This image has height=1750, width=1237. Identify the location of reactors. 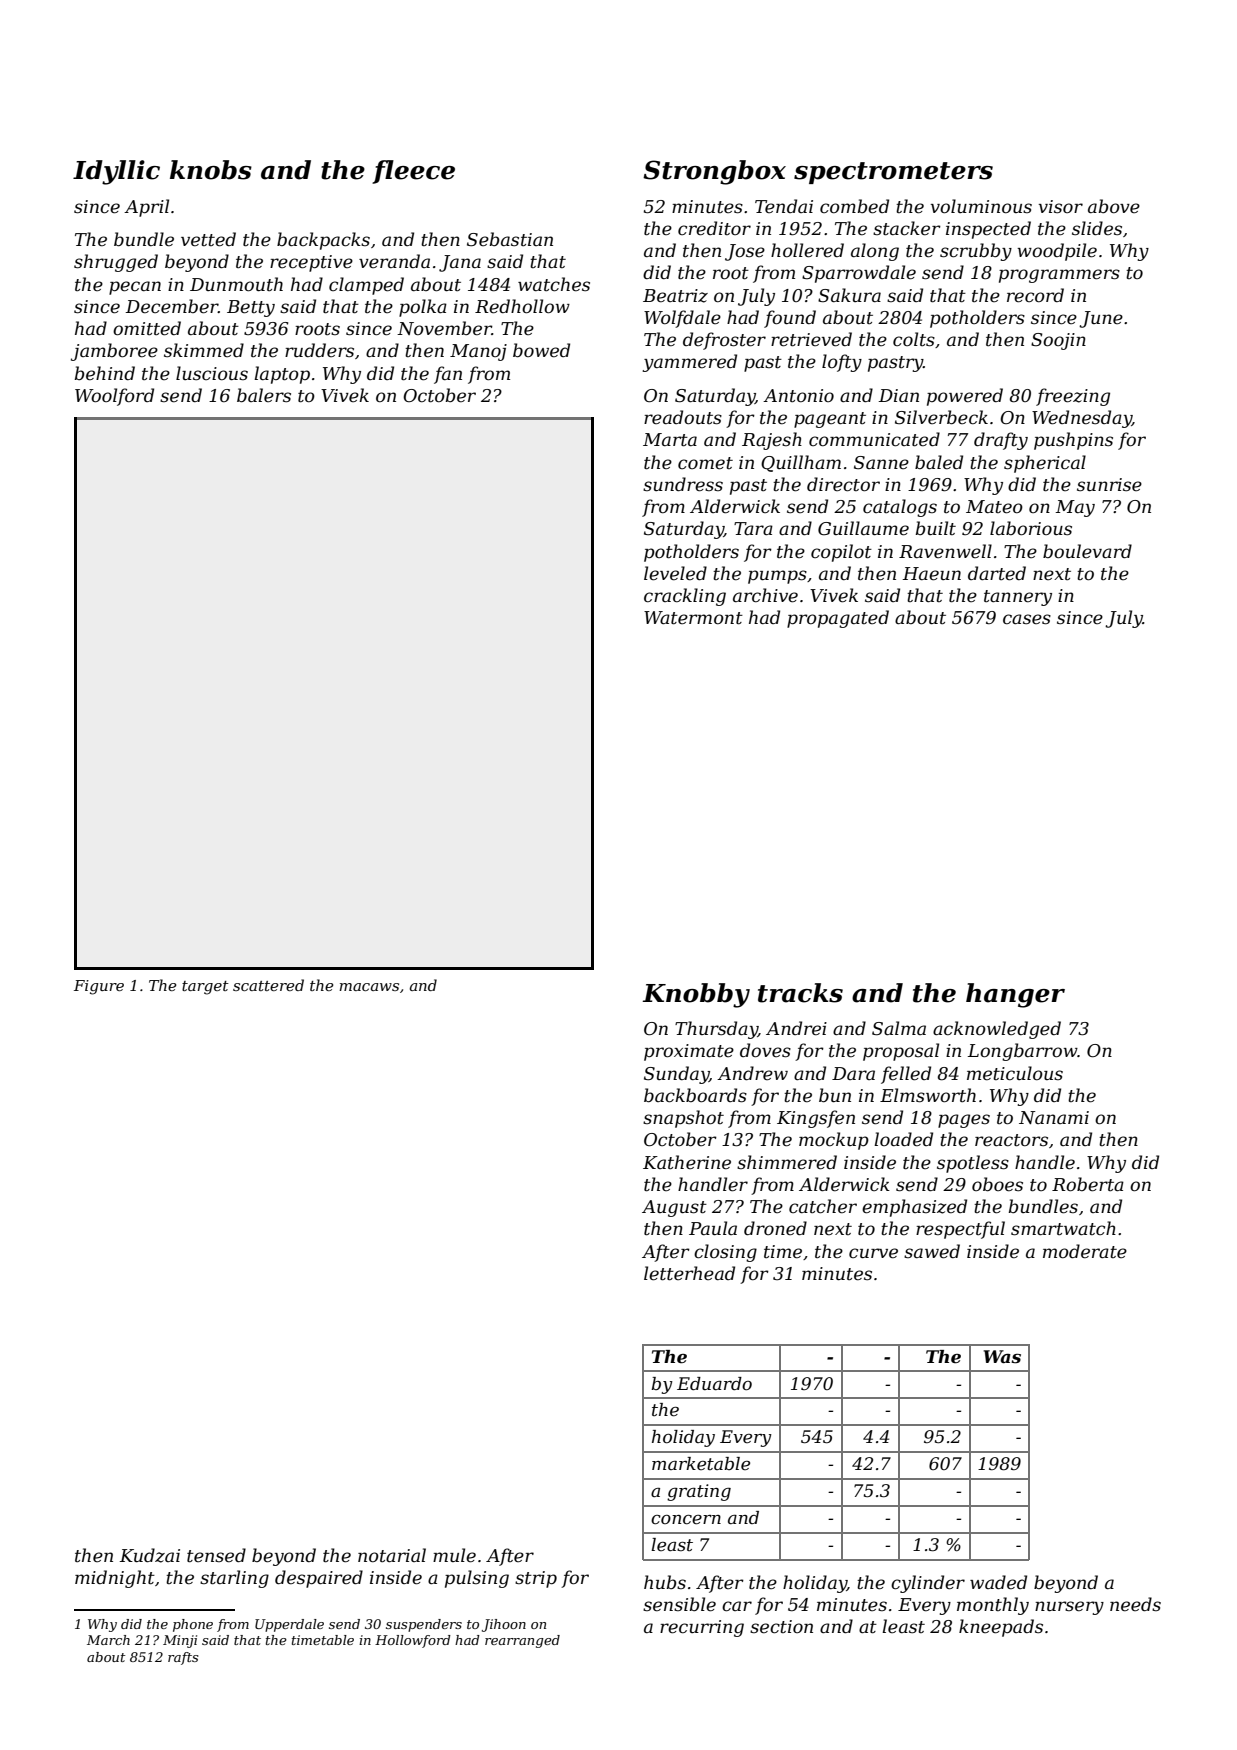
(1011, 1140).
